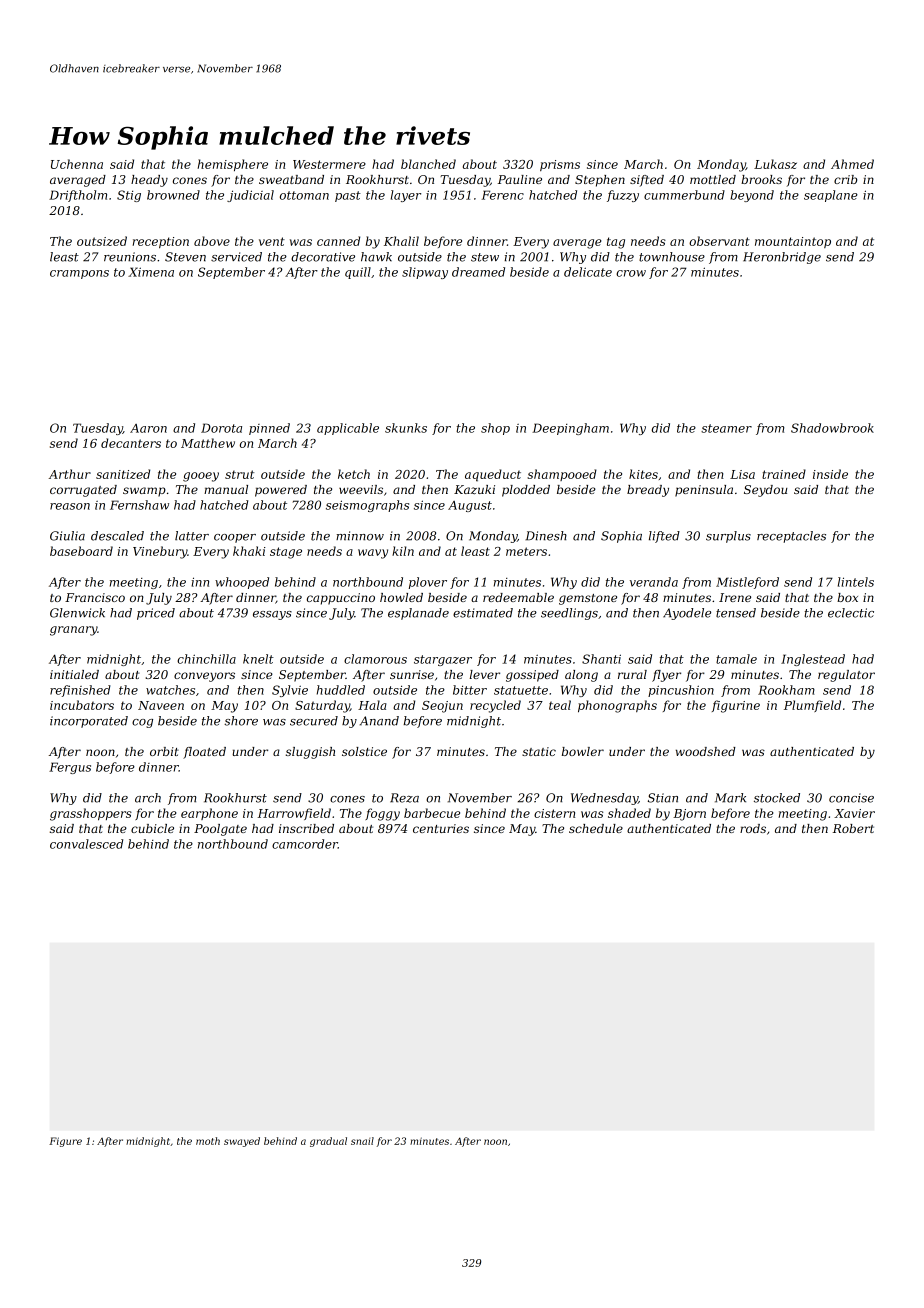  What do you see at coordinates (830, 474) in the page?
I see `inside` at bounding box center [830, 474].
